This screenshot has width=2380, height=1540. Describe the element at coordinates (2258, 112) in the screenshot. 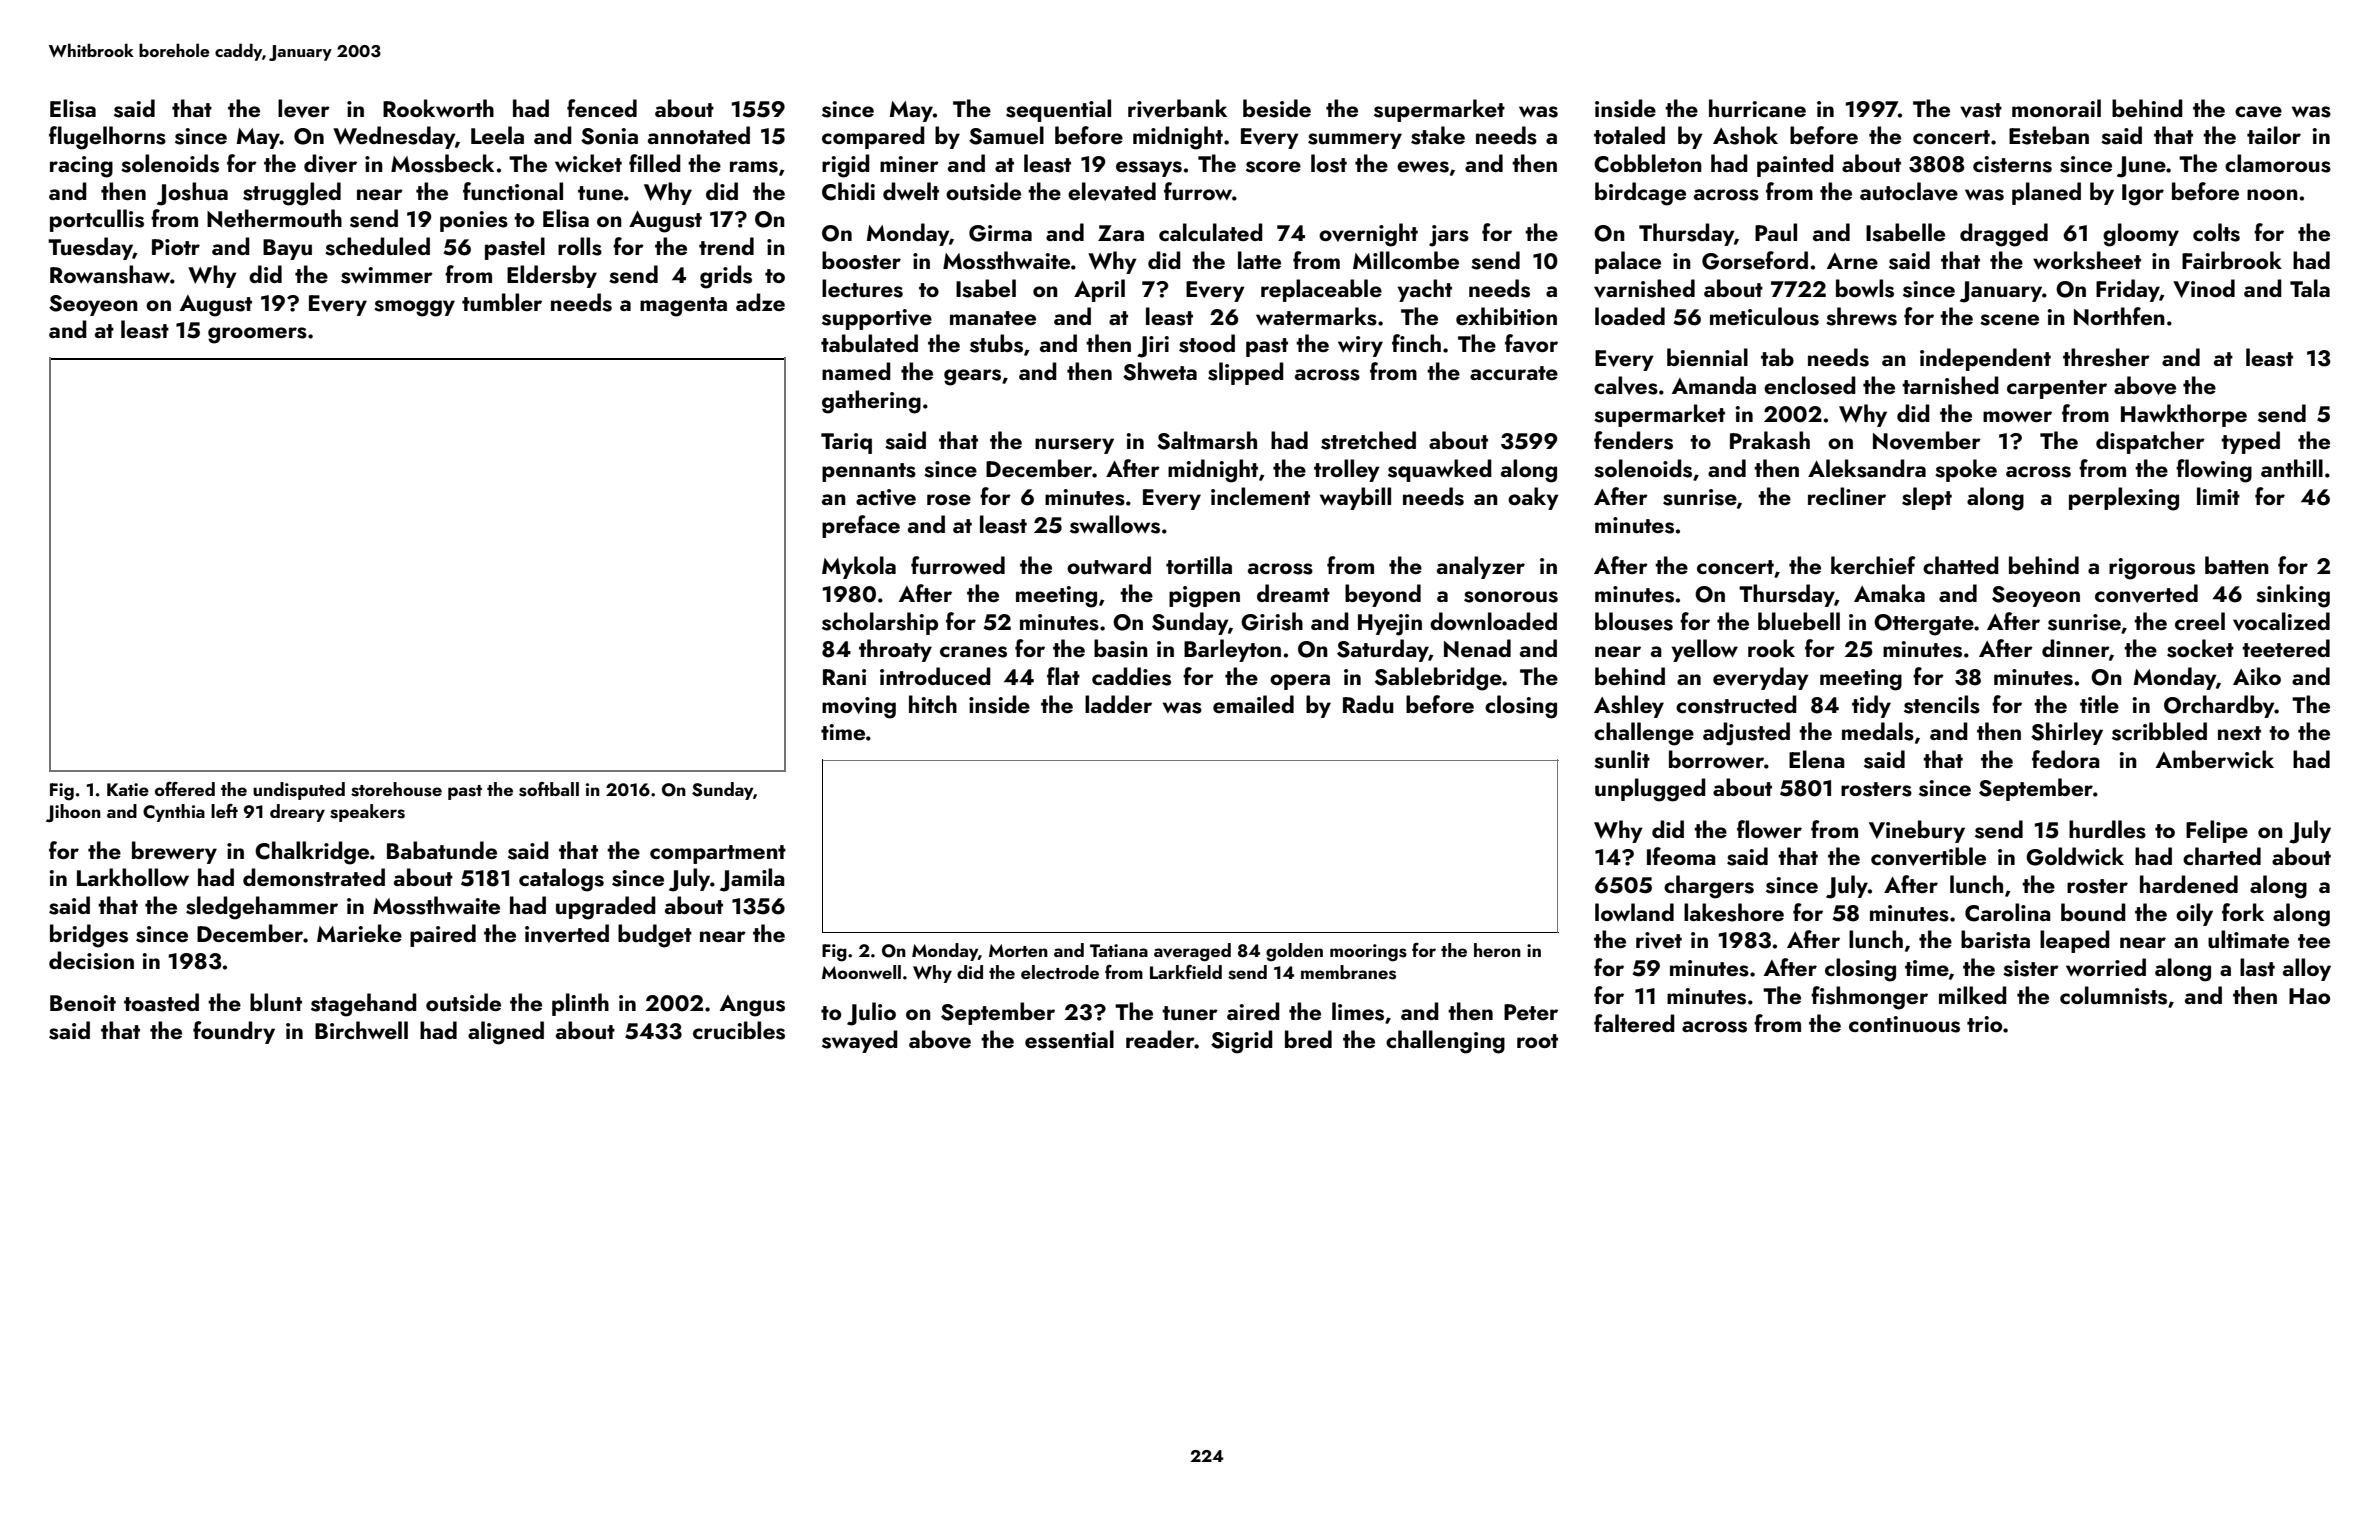

I see `cave` at that location.
